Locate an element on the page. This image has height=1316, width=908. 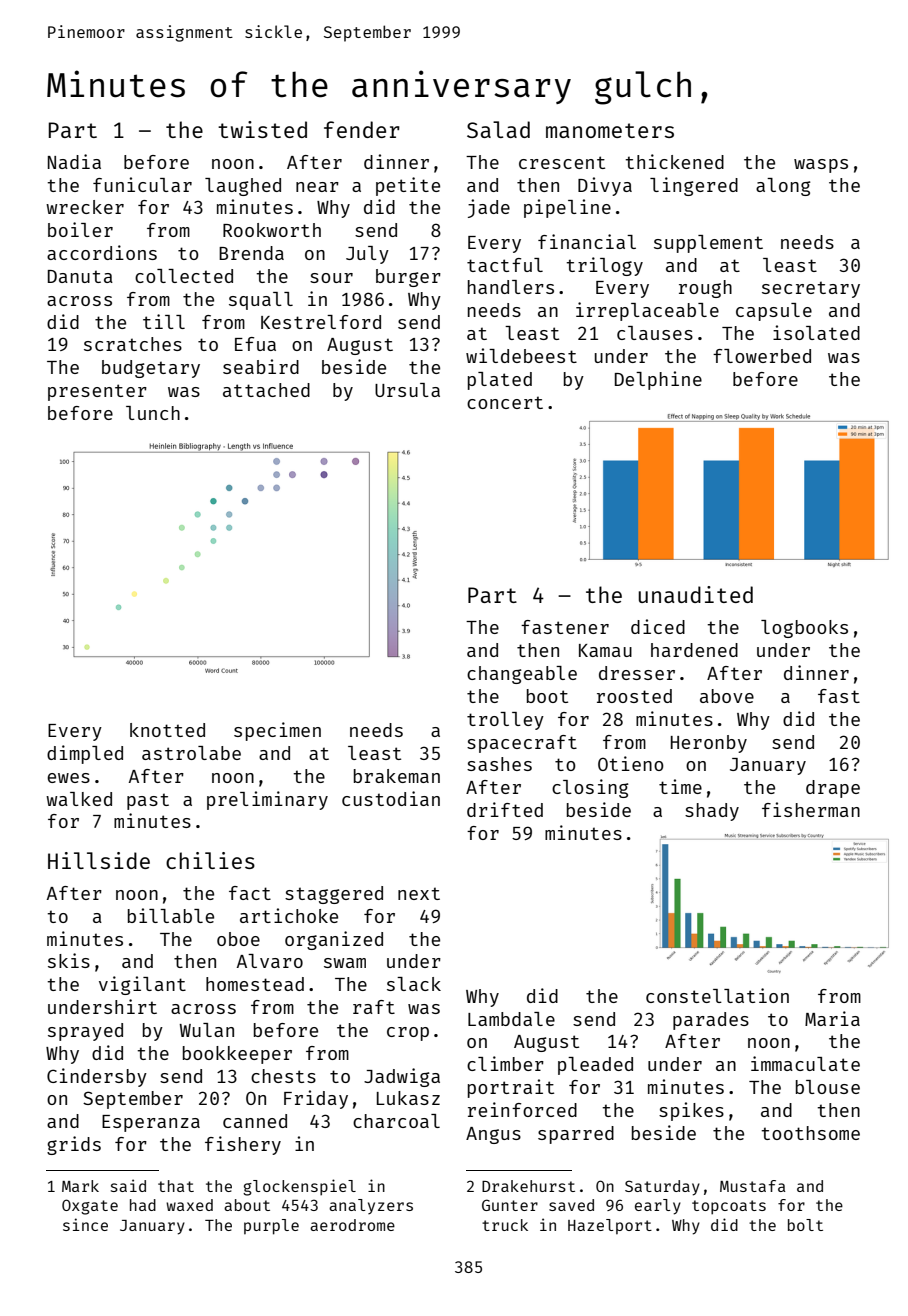
shady is located at coordinates (712, 812).
